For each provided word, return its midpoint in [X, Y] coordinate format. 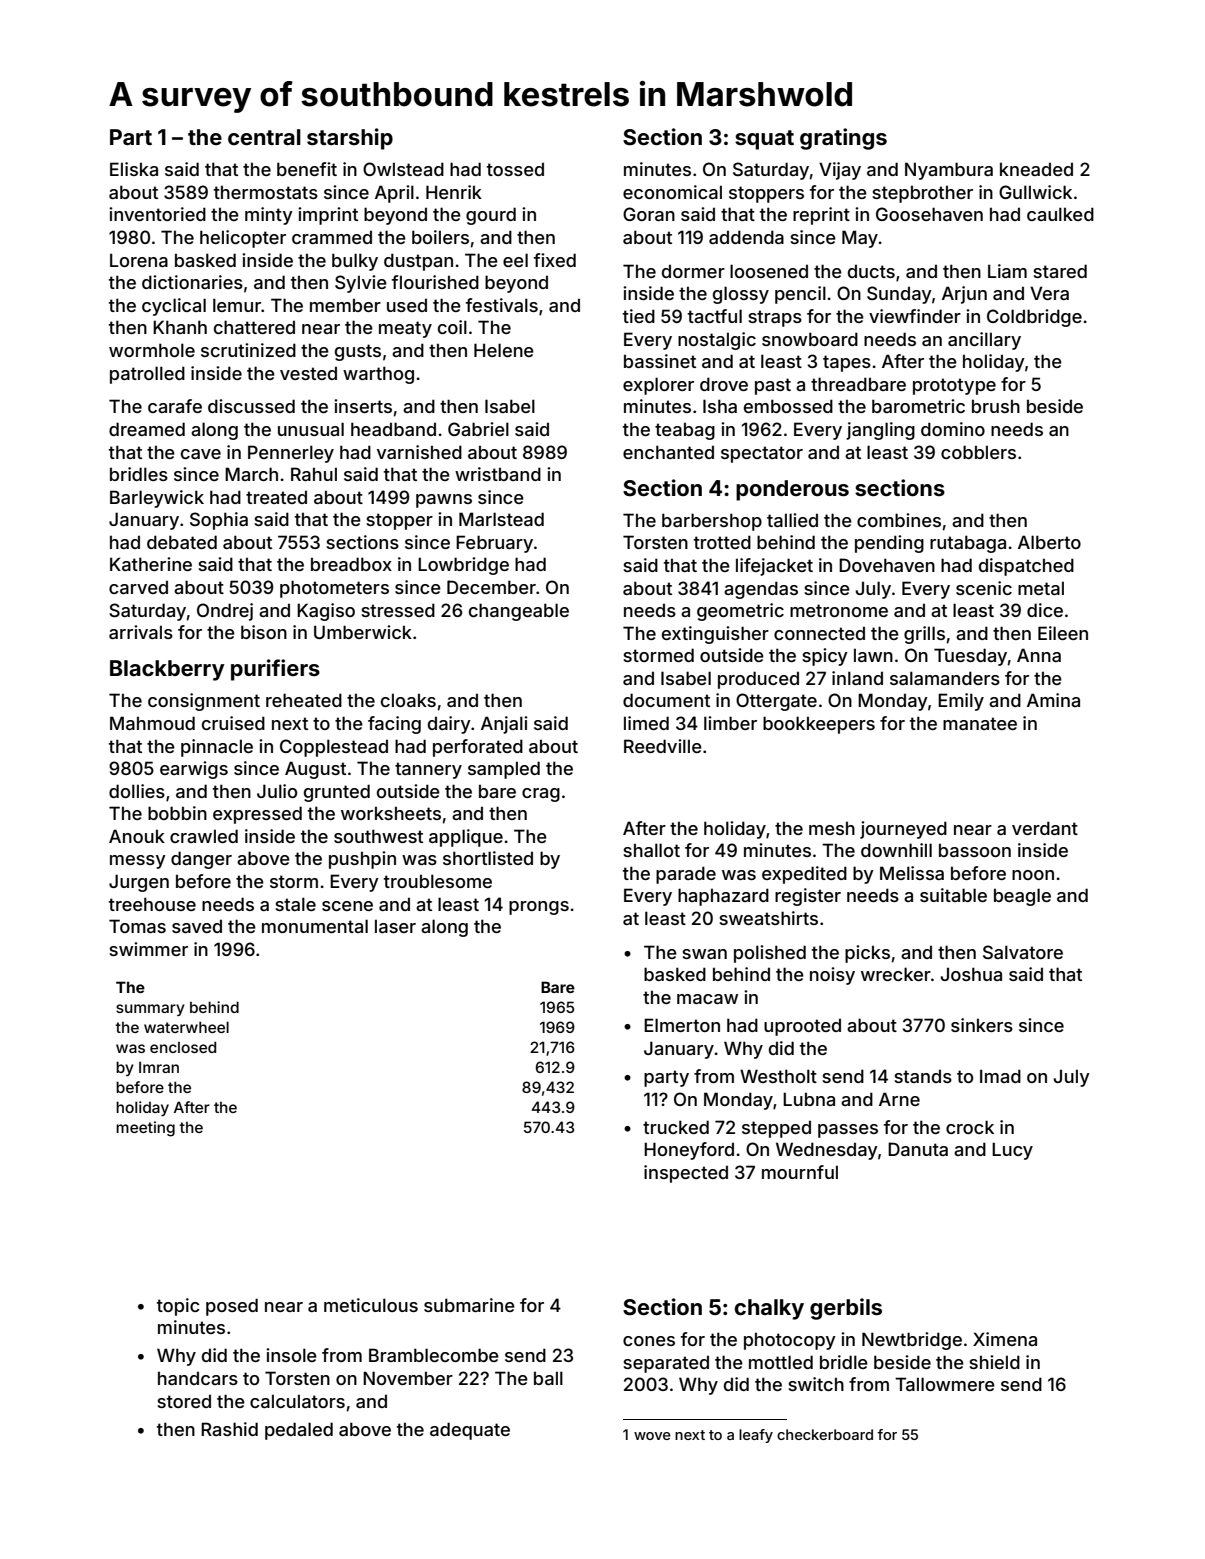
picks [867, 954]
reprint [821, 216]
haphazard [723, 897]
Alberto [1049, 542]
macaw [707, 999]
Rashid [229, 1429]
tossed [515, 169]
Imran [159, 1067]
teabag [685, 431]
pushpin [362, 860]
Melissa [912, 873]
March [251, 474]
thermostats [266, 192]
